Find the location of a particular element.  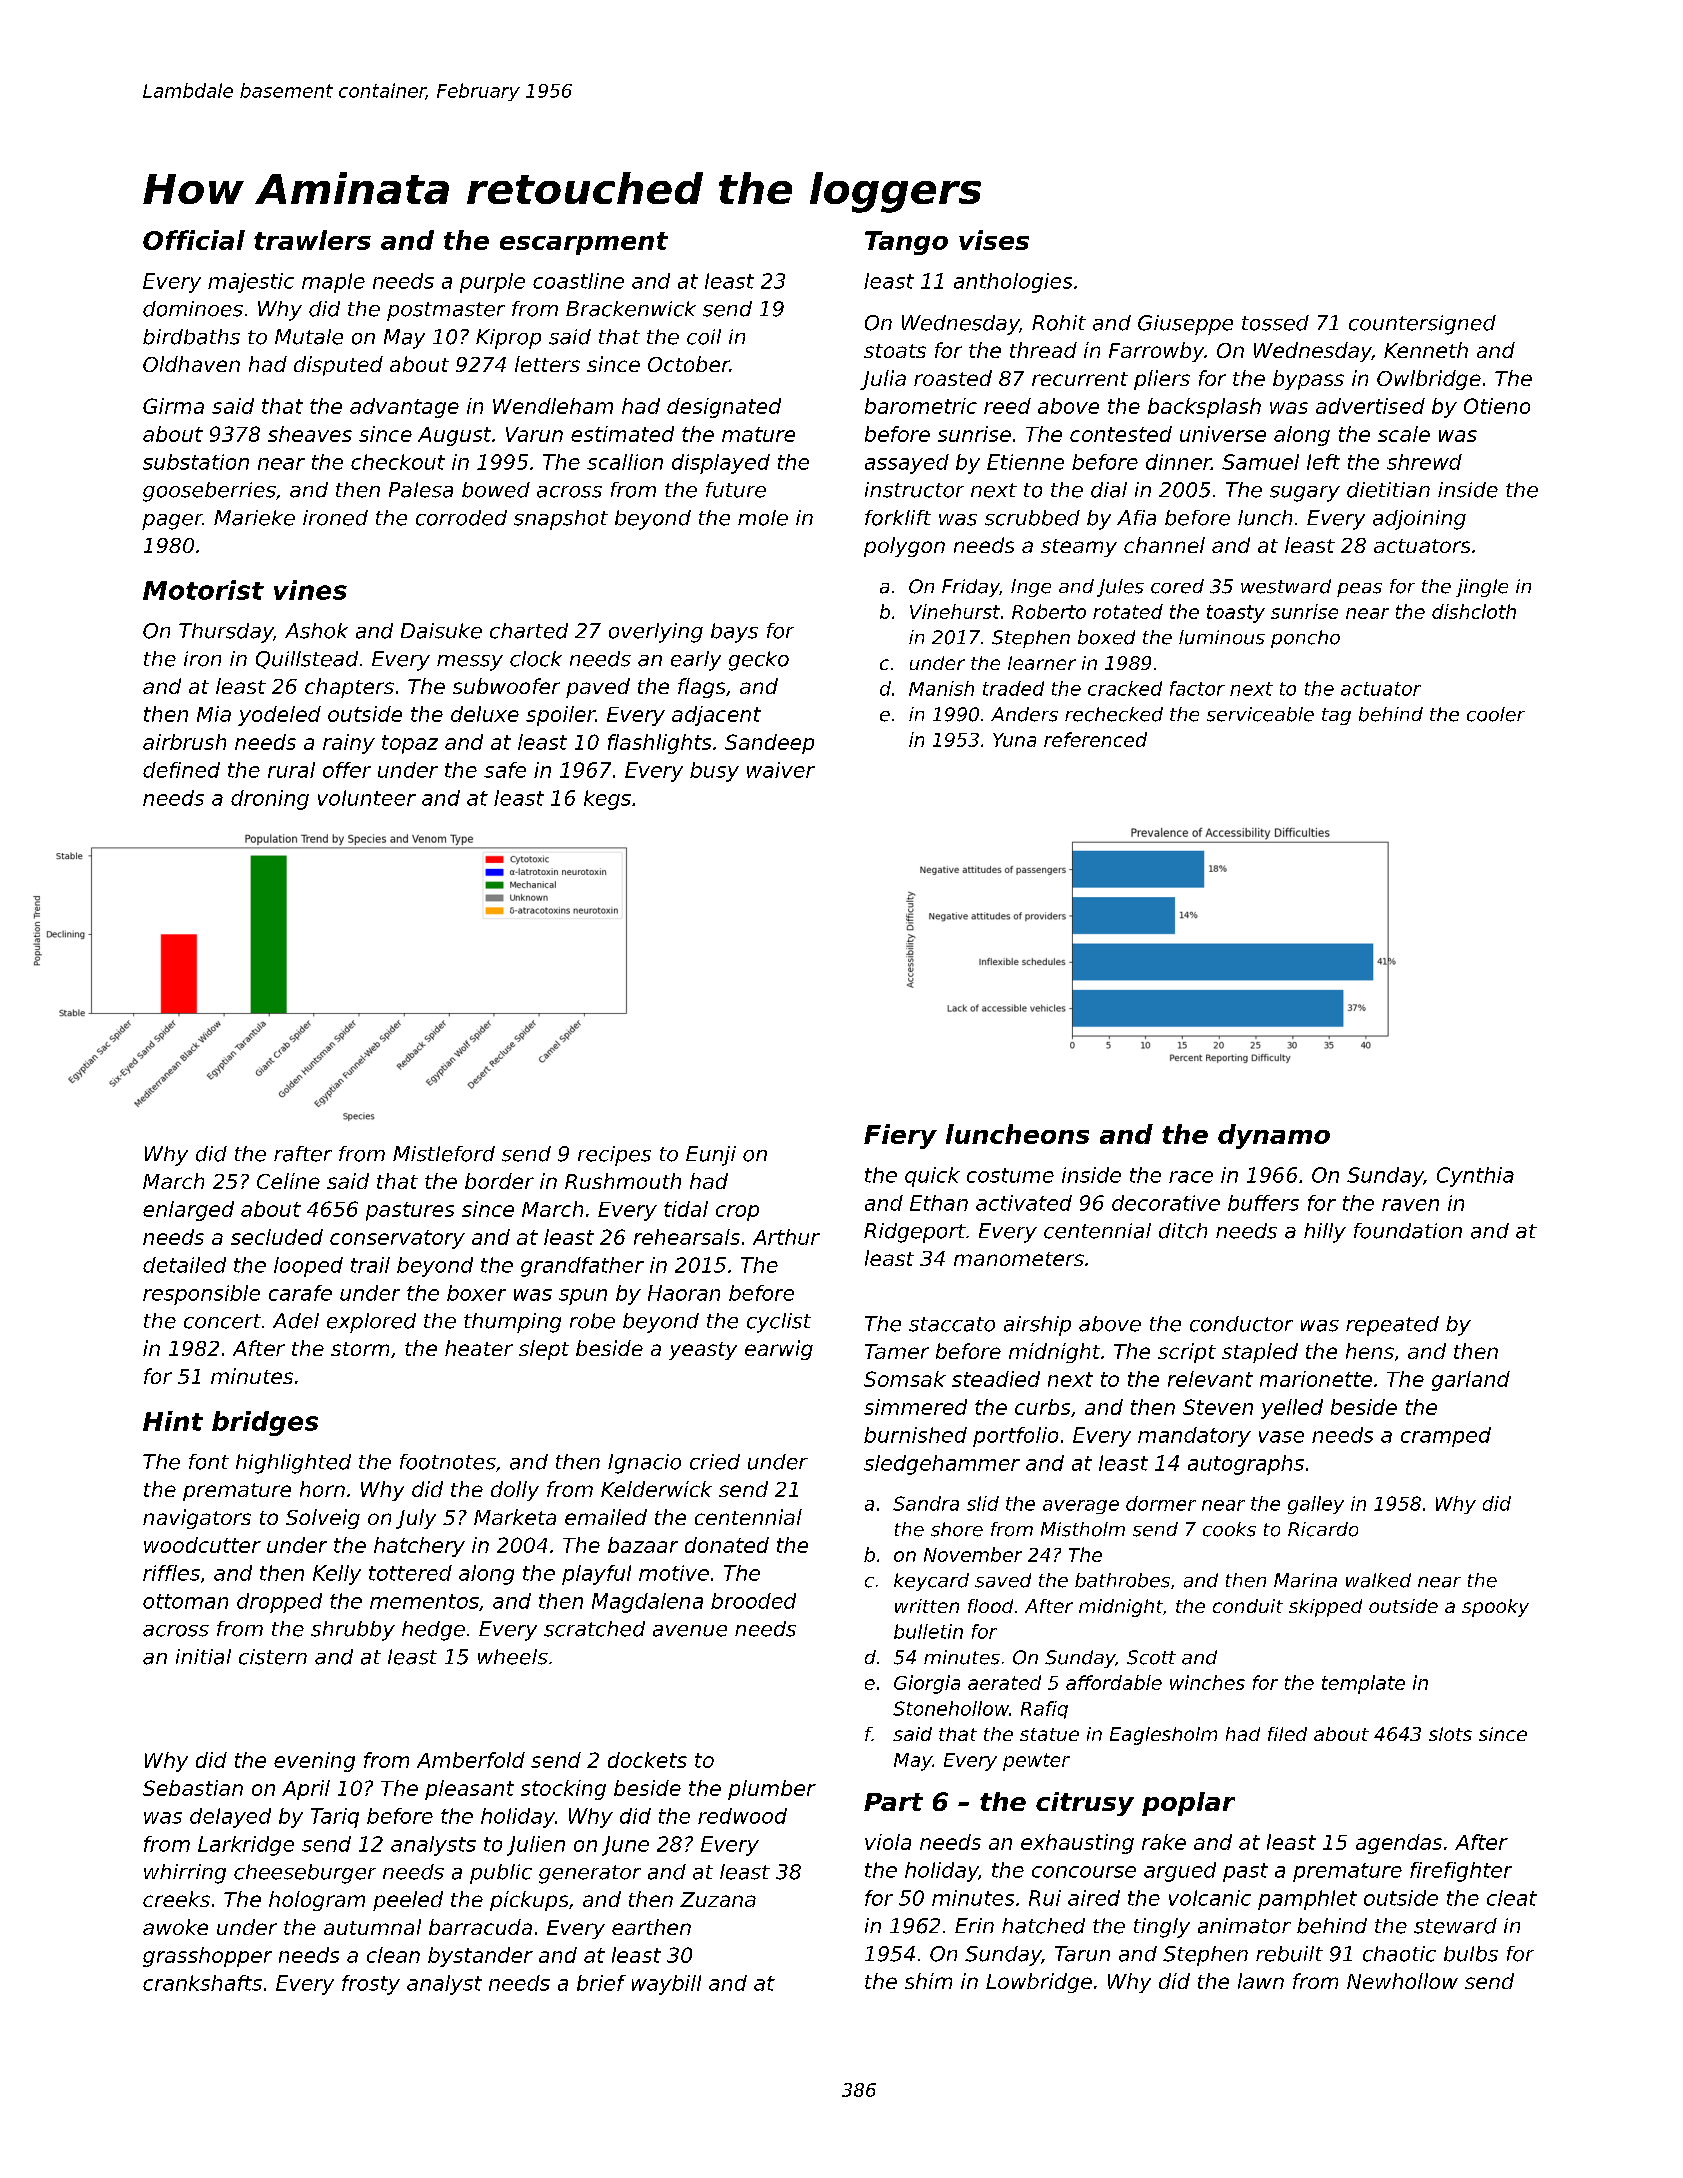

donated is located at coordinates (727, 1545).
